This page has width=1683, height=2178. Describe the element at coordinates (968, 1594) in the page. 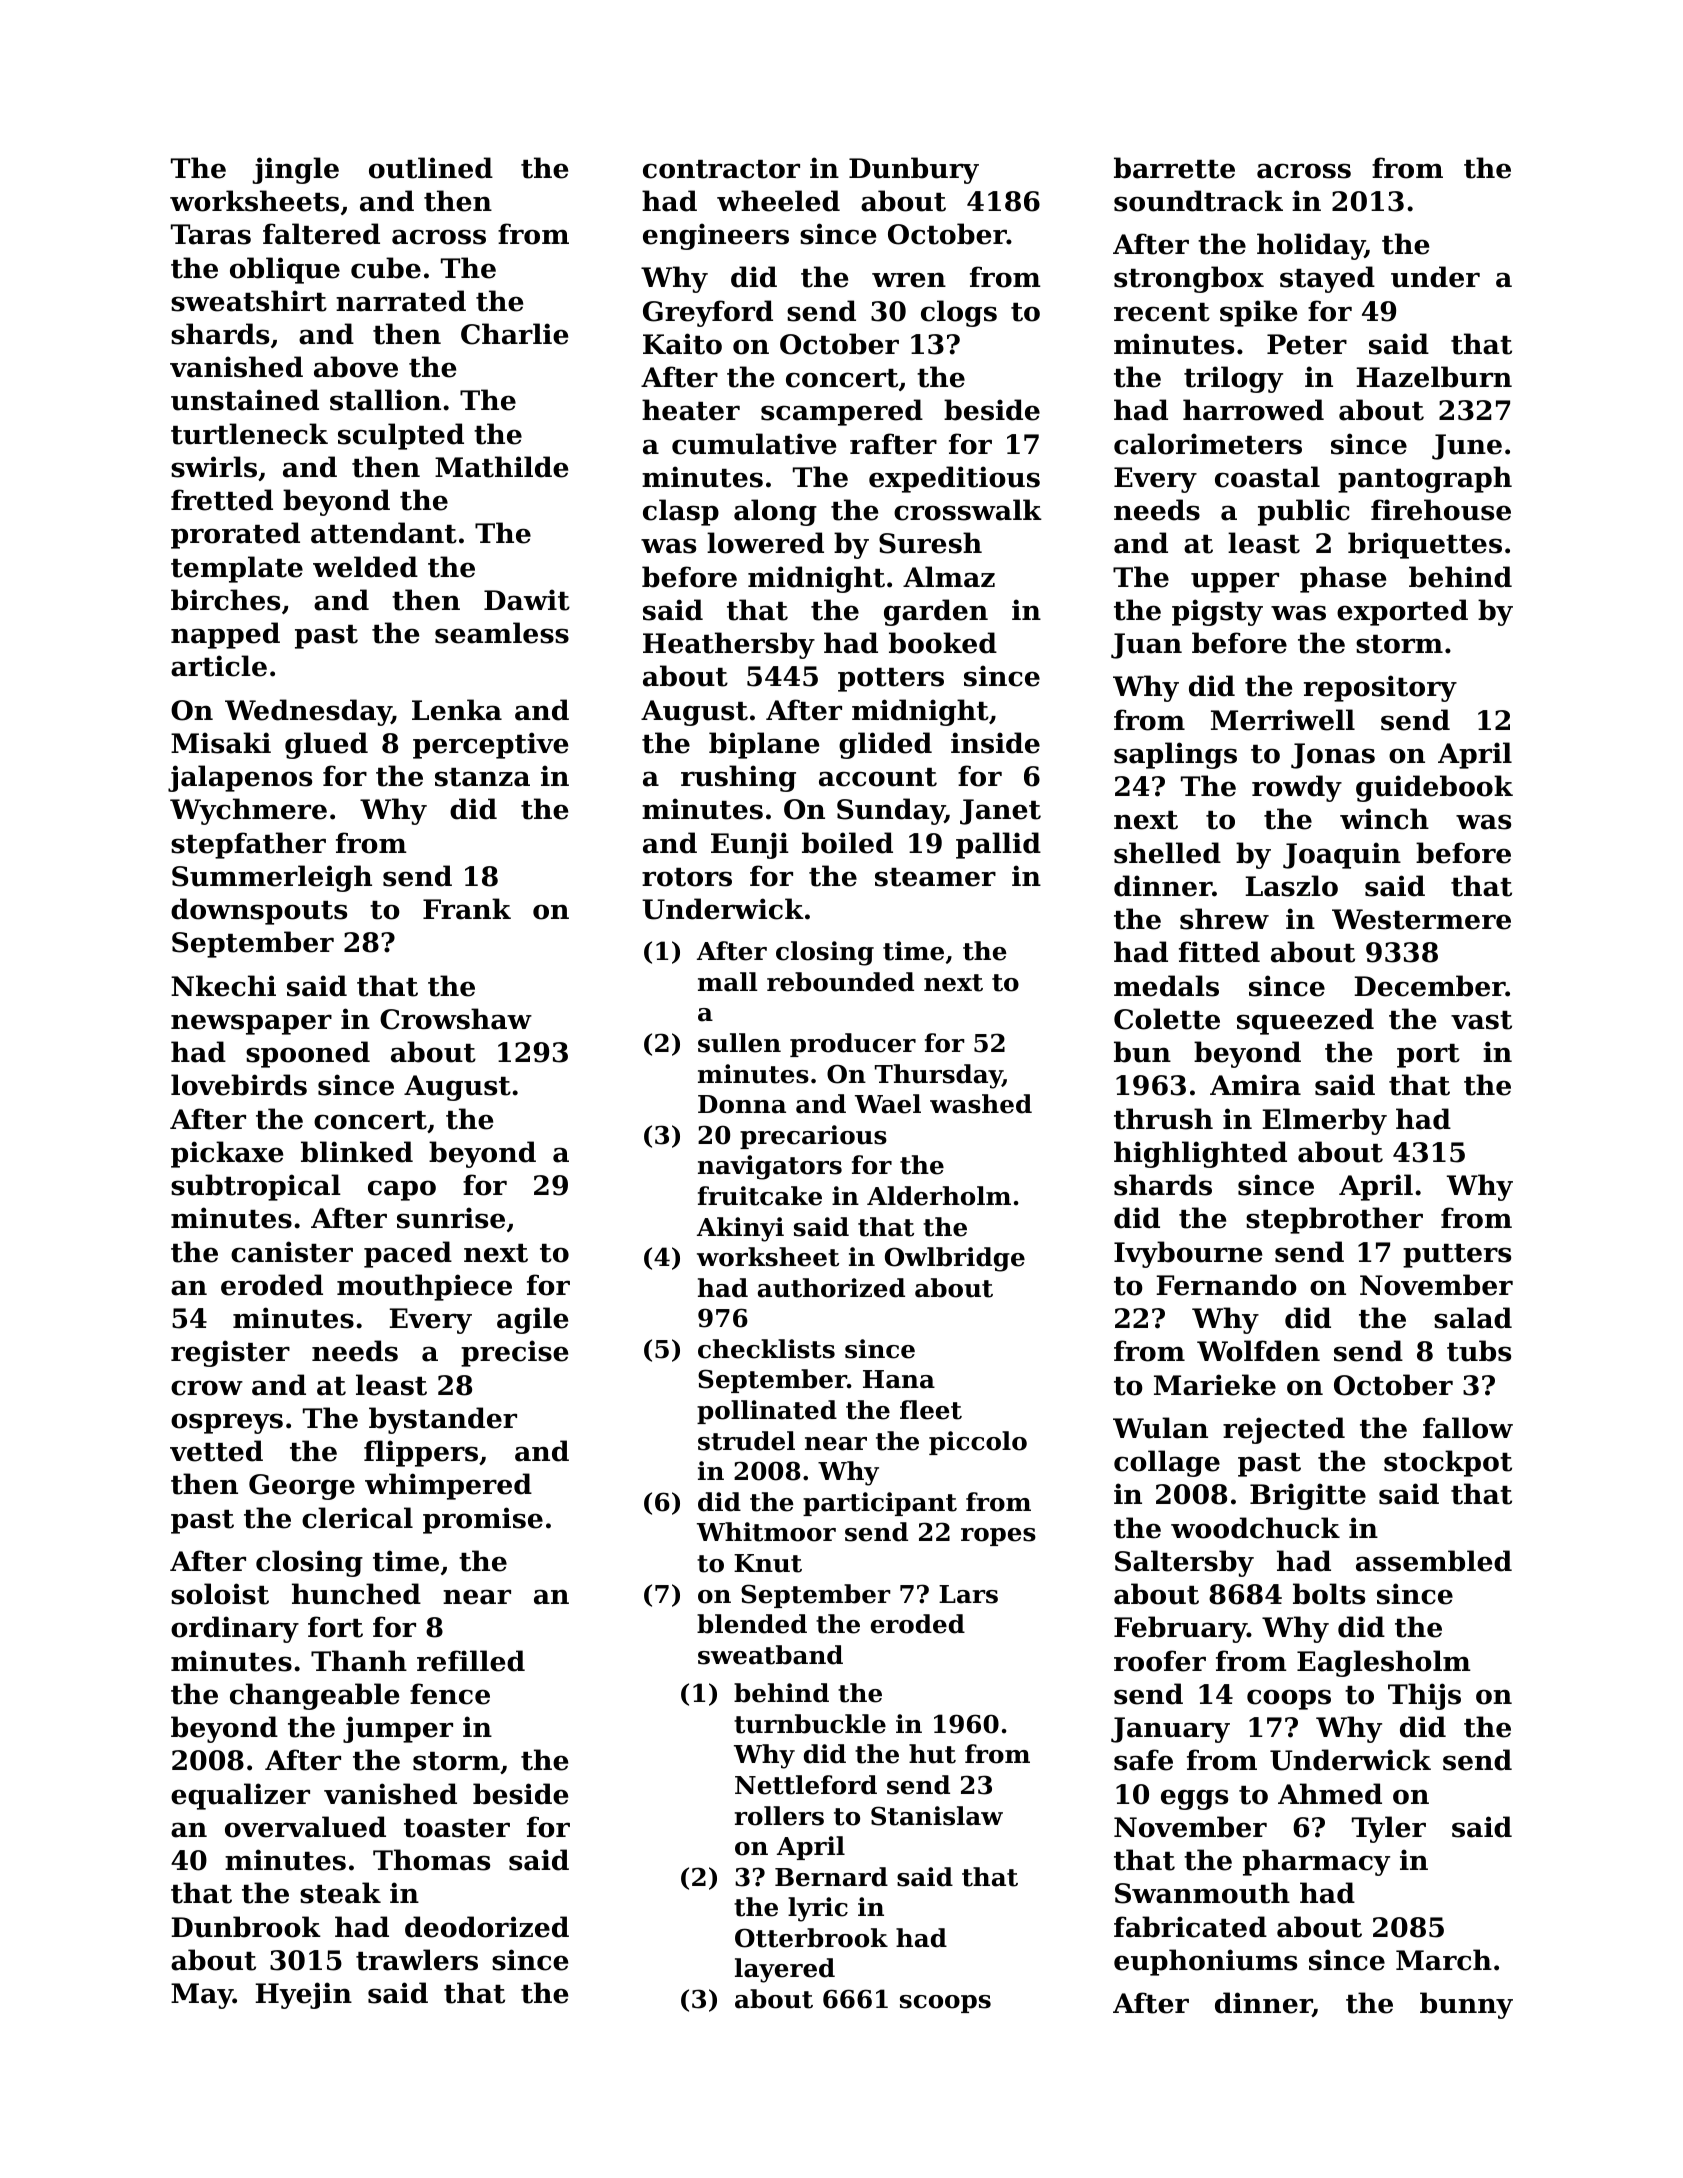

I see `Lars` at that location.
